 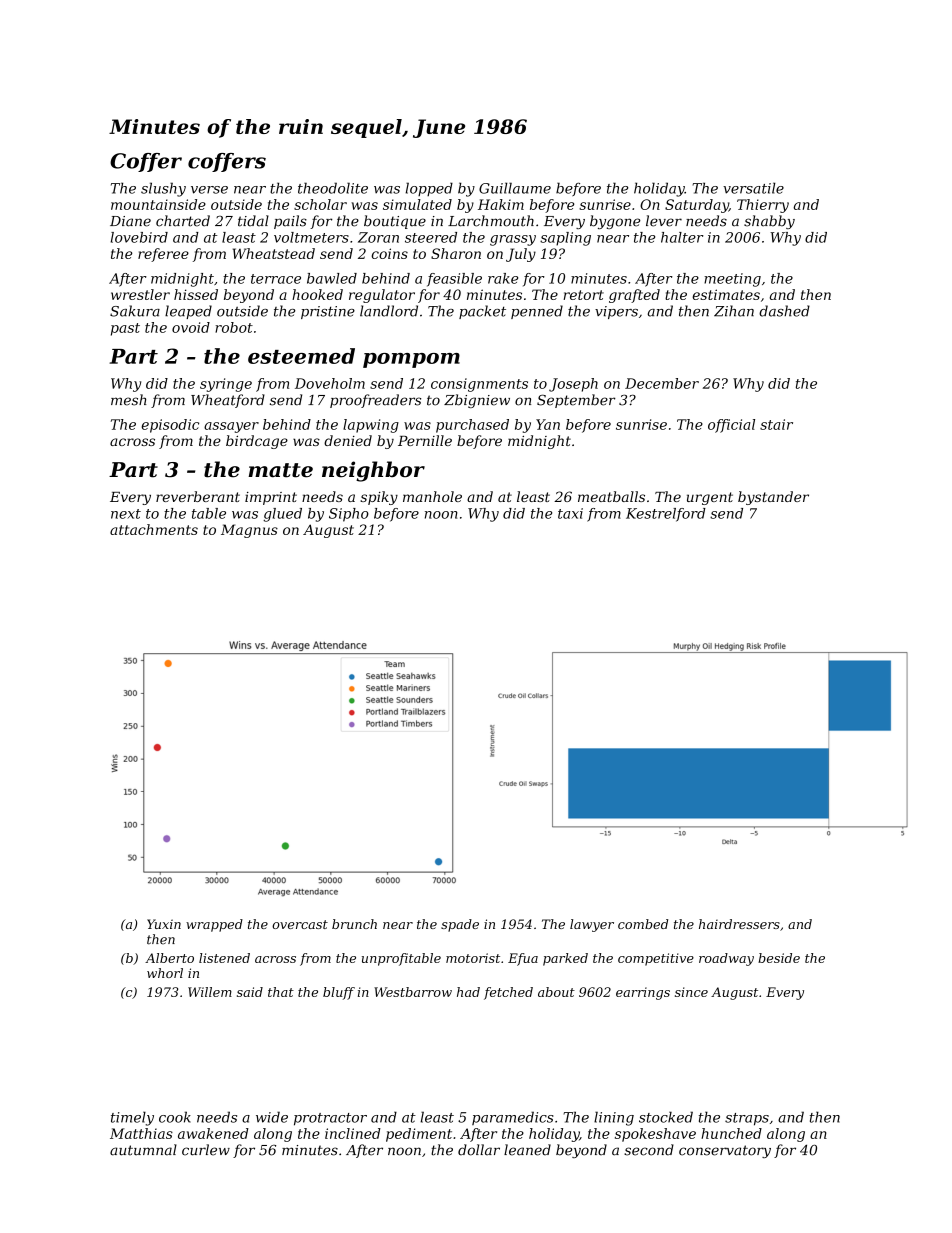 What do you see at coordinates (333, 188) in the image?
I see `theodolite` at bounding box center [333, 188].
